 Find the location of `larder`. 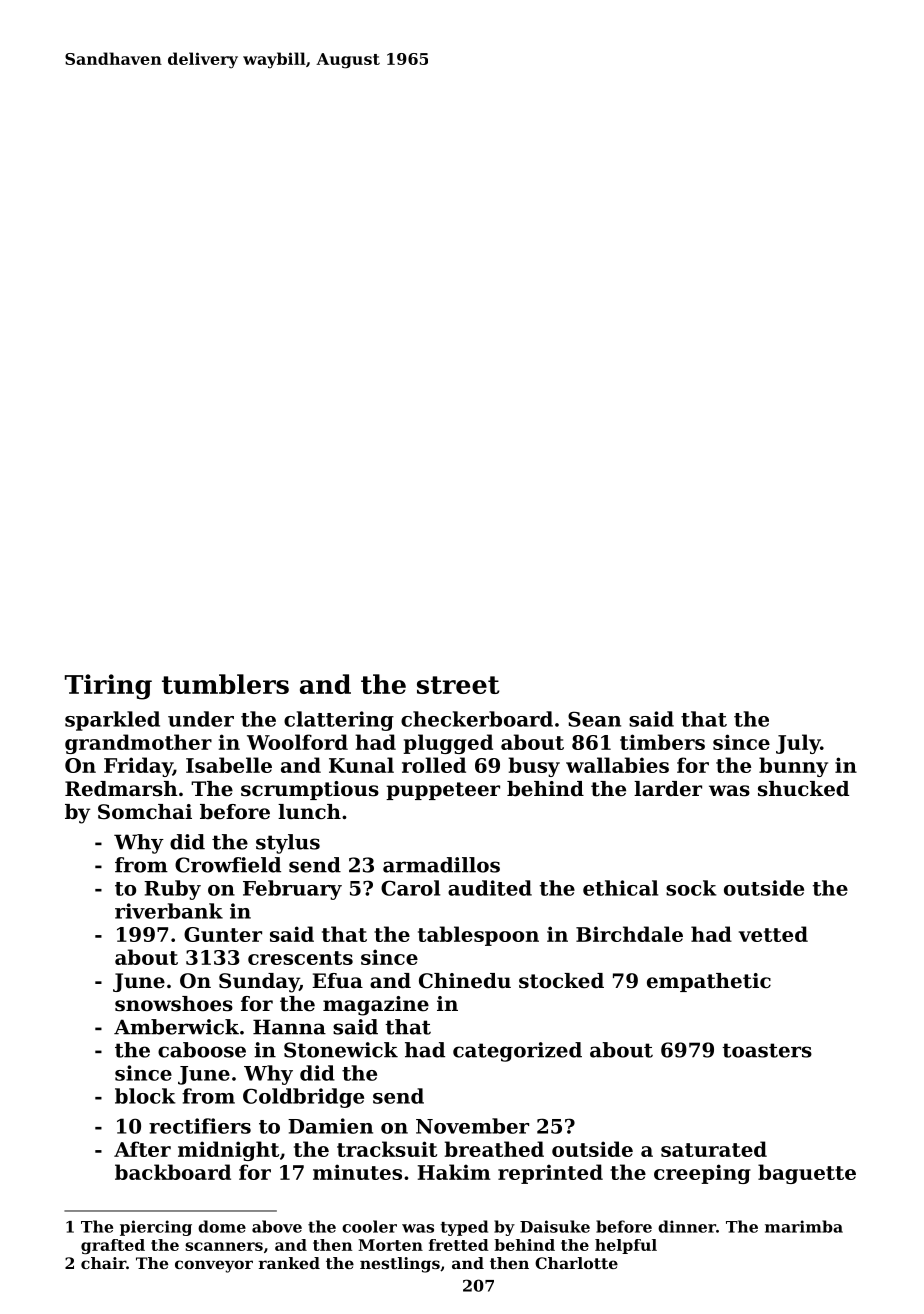

larder is located at coordinates (668, 789).
